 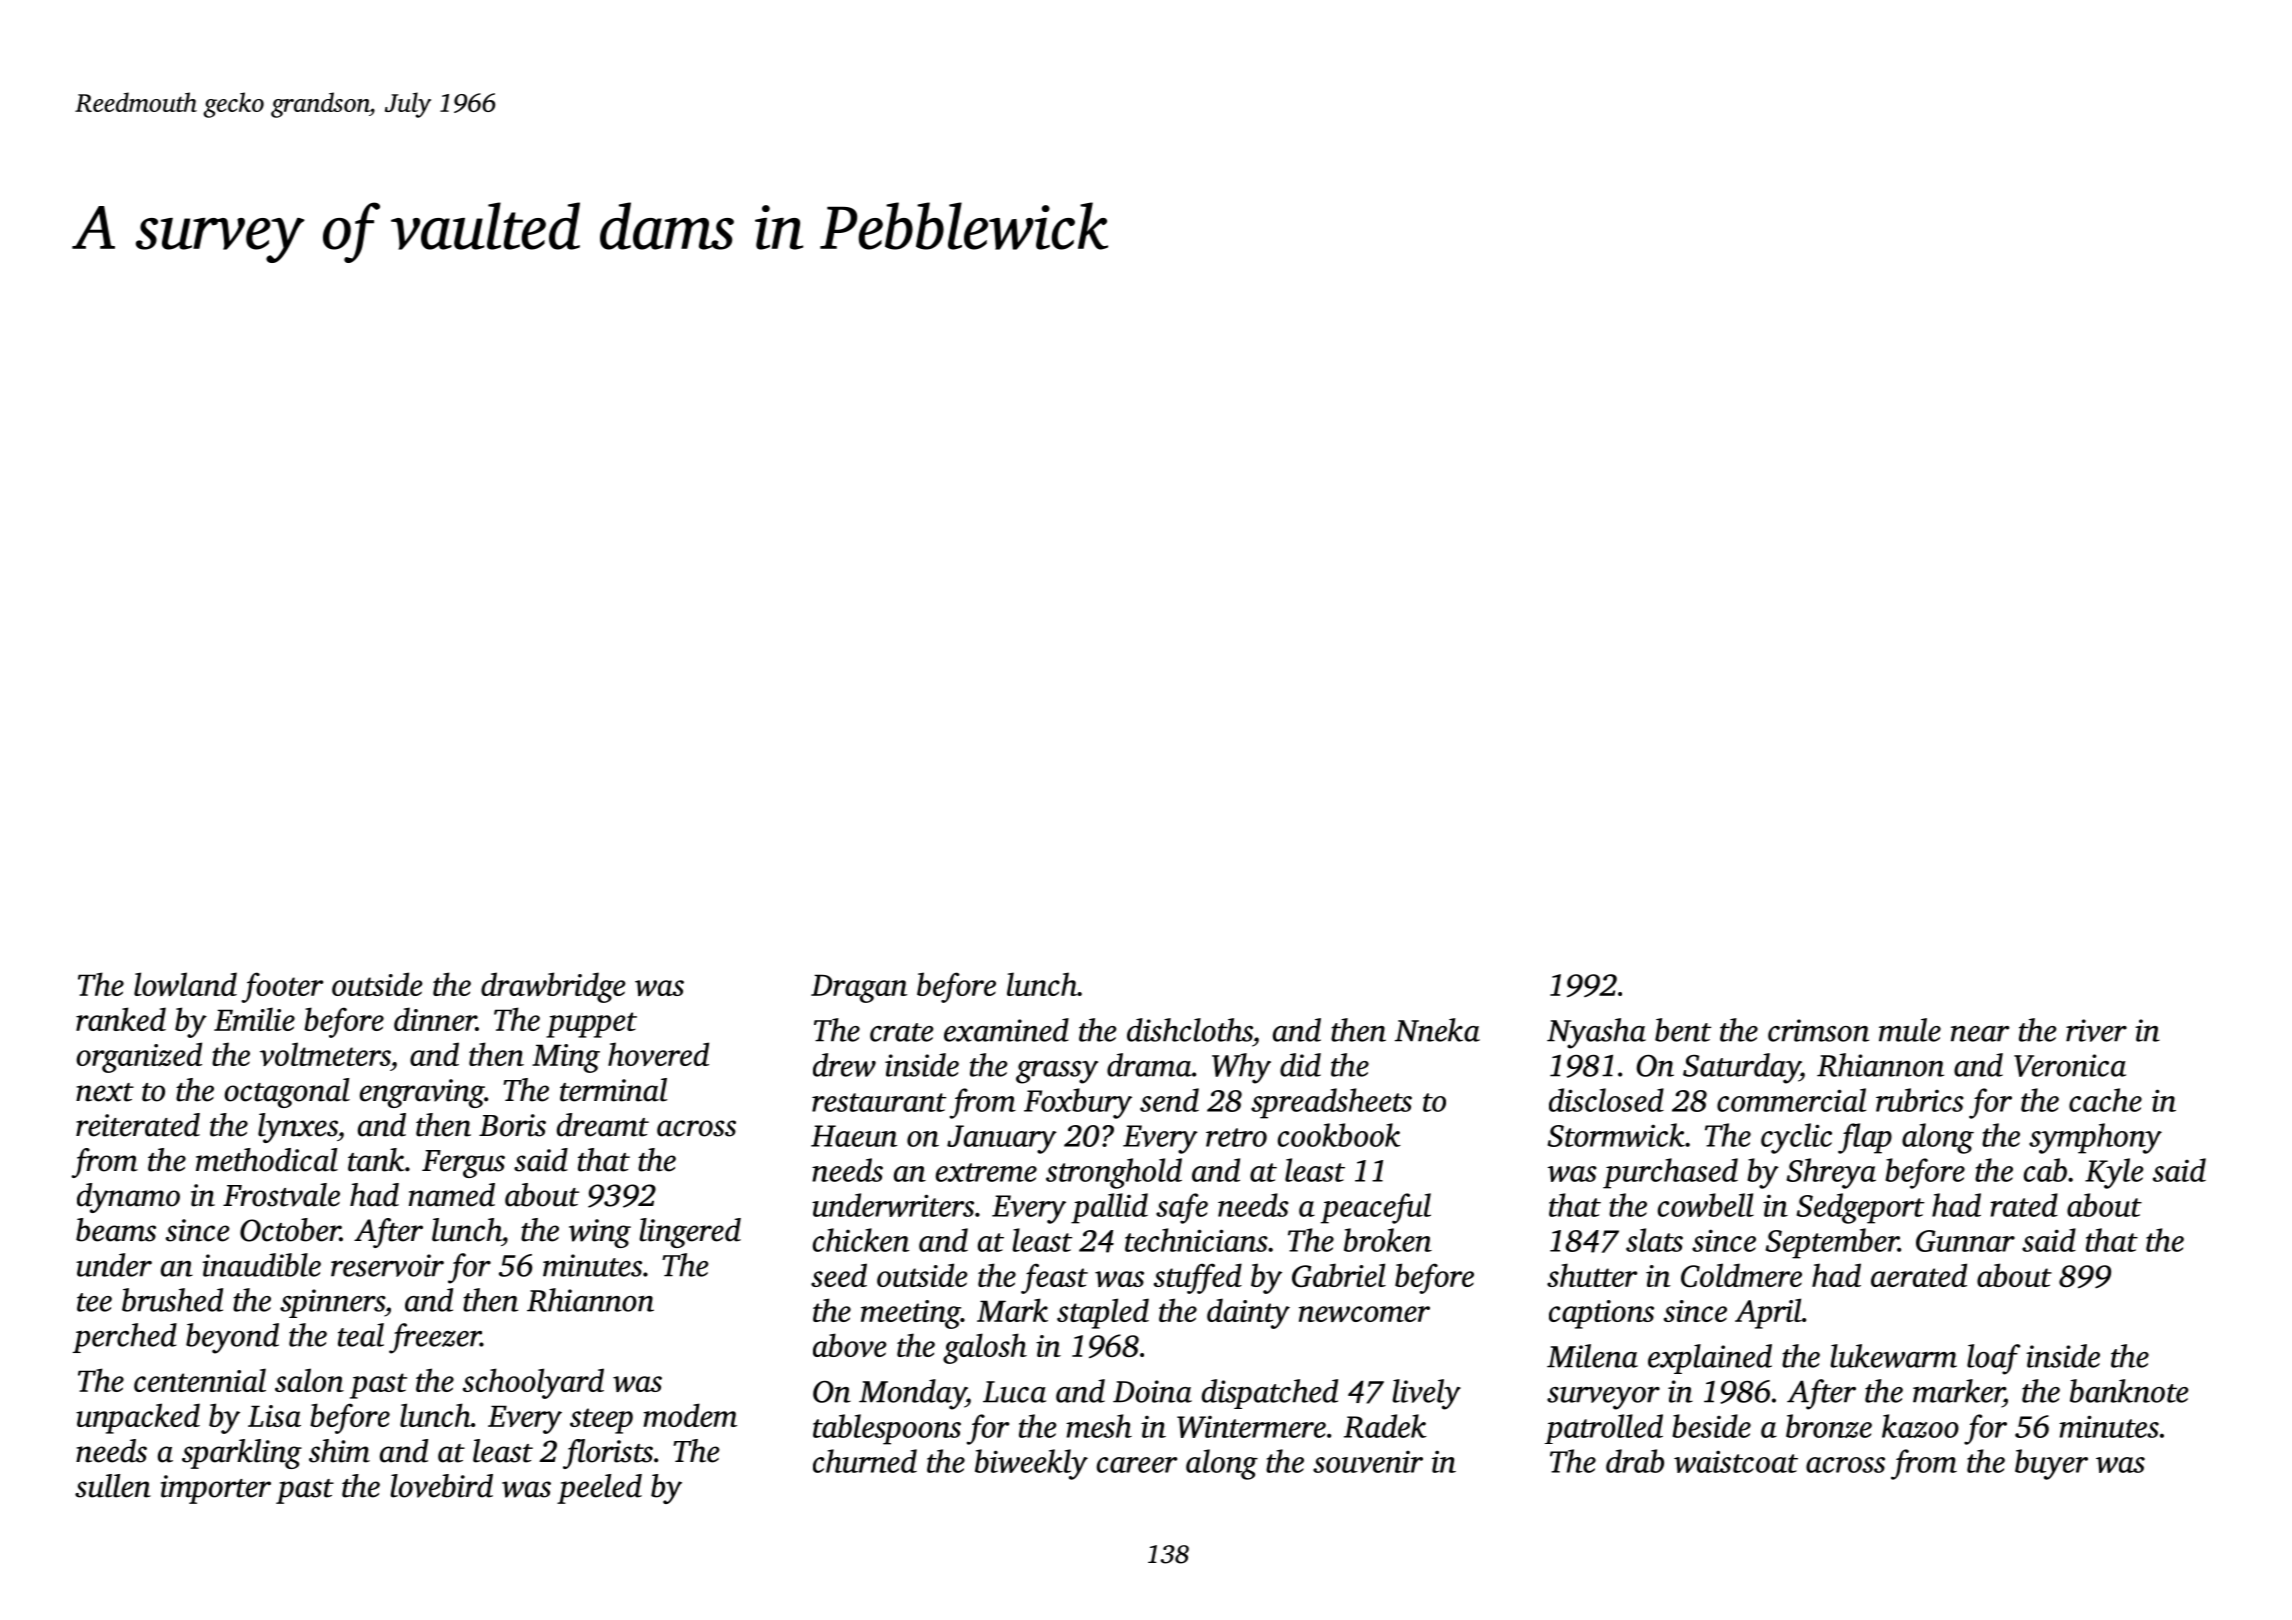 What do you see at coordinates (332, 1303) in the screenshot?
I see `spinners` at bounding box center [332, 1303].
